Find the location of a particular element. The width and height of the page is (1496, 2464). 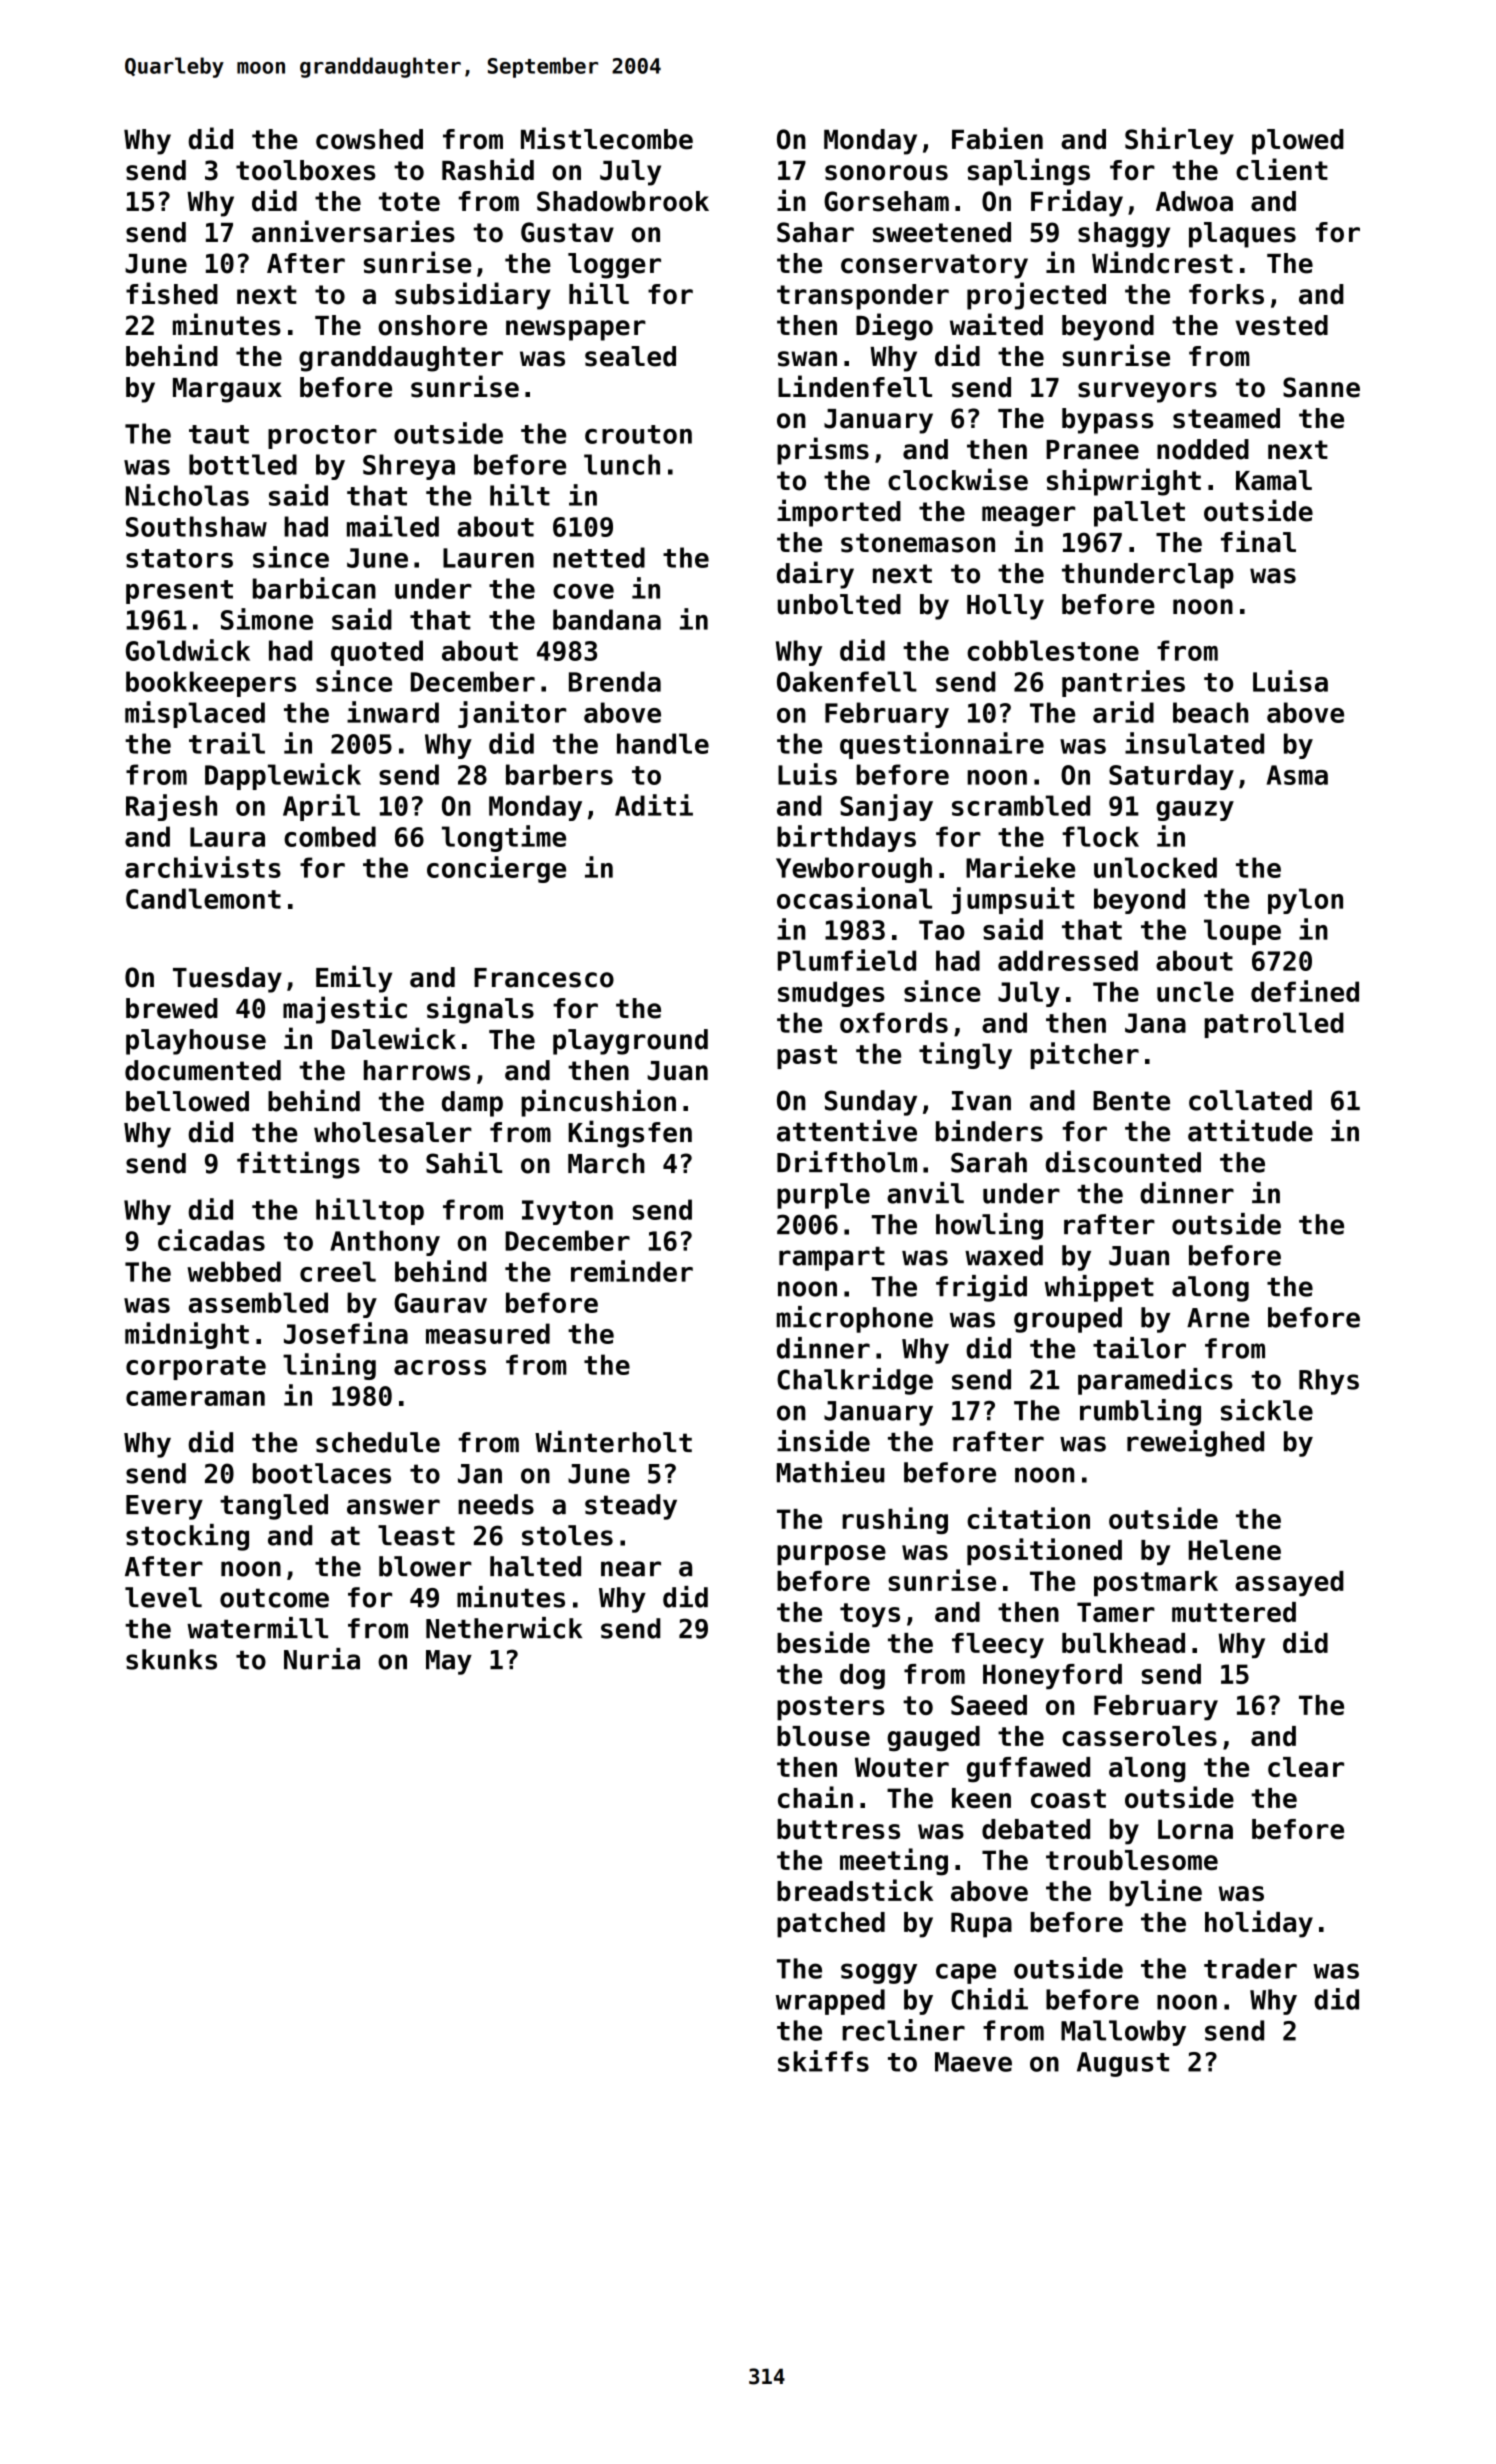

Arne is located at coordinates (1218, 1318).
